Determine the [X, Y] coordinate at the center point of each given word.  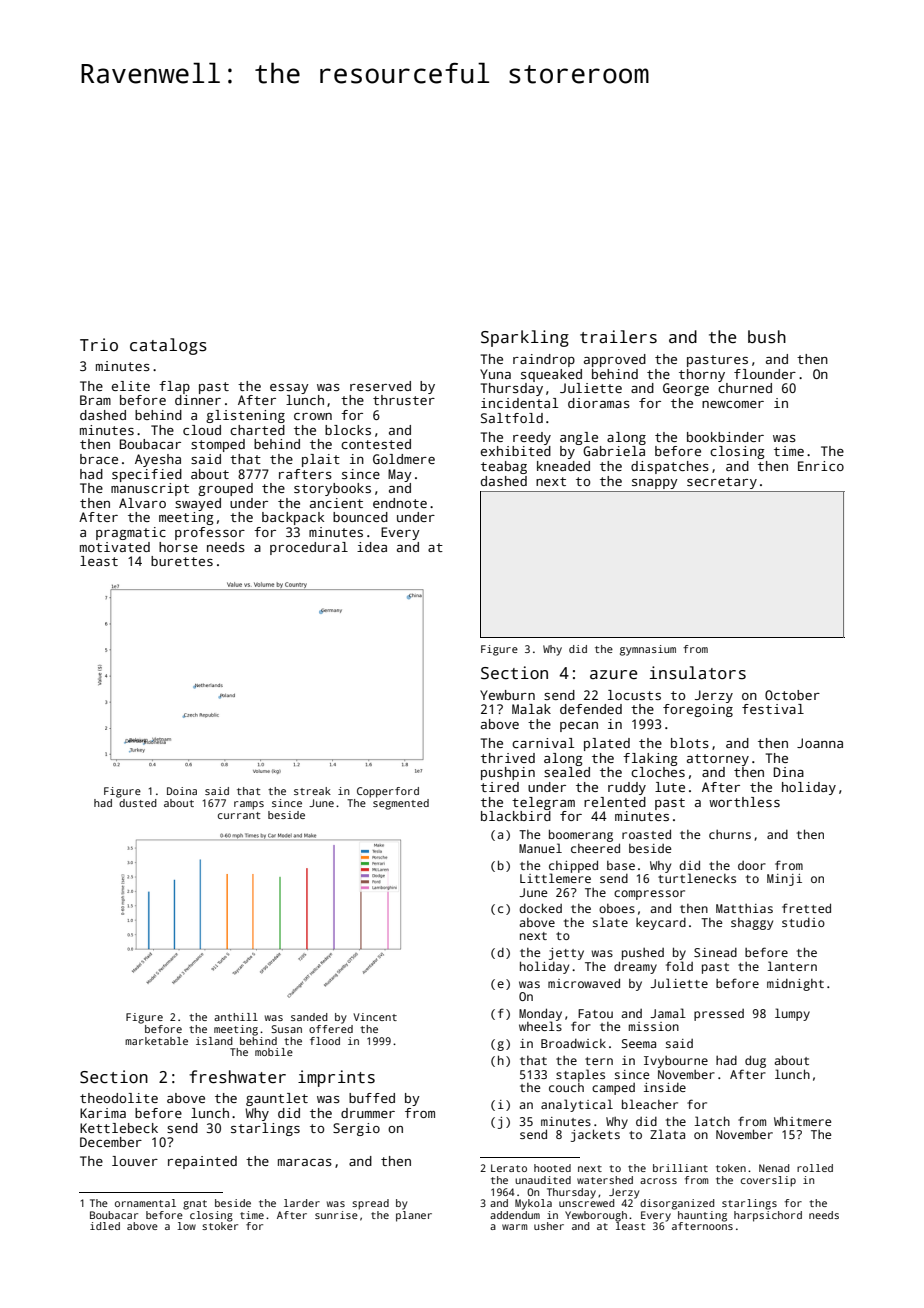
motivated [115, 547]
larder [302, 1203]
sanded [309, 1017]
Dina [789, 772]
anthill [236, 1017]
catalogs [168, 346]
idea [372, 547]
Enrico [821, 466]
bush [767, 337]
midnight [795, 985]
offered [331, 1029]
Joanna [820, 743]
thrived [508, 758]
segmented [401, 804]
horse [178, 547]
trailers [618, 337]
